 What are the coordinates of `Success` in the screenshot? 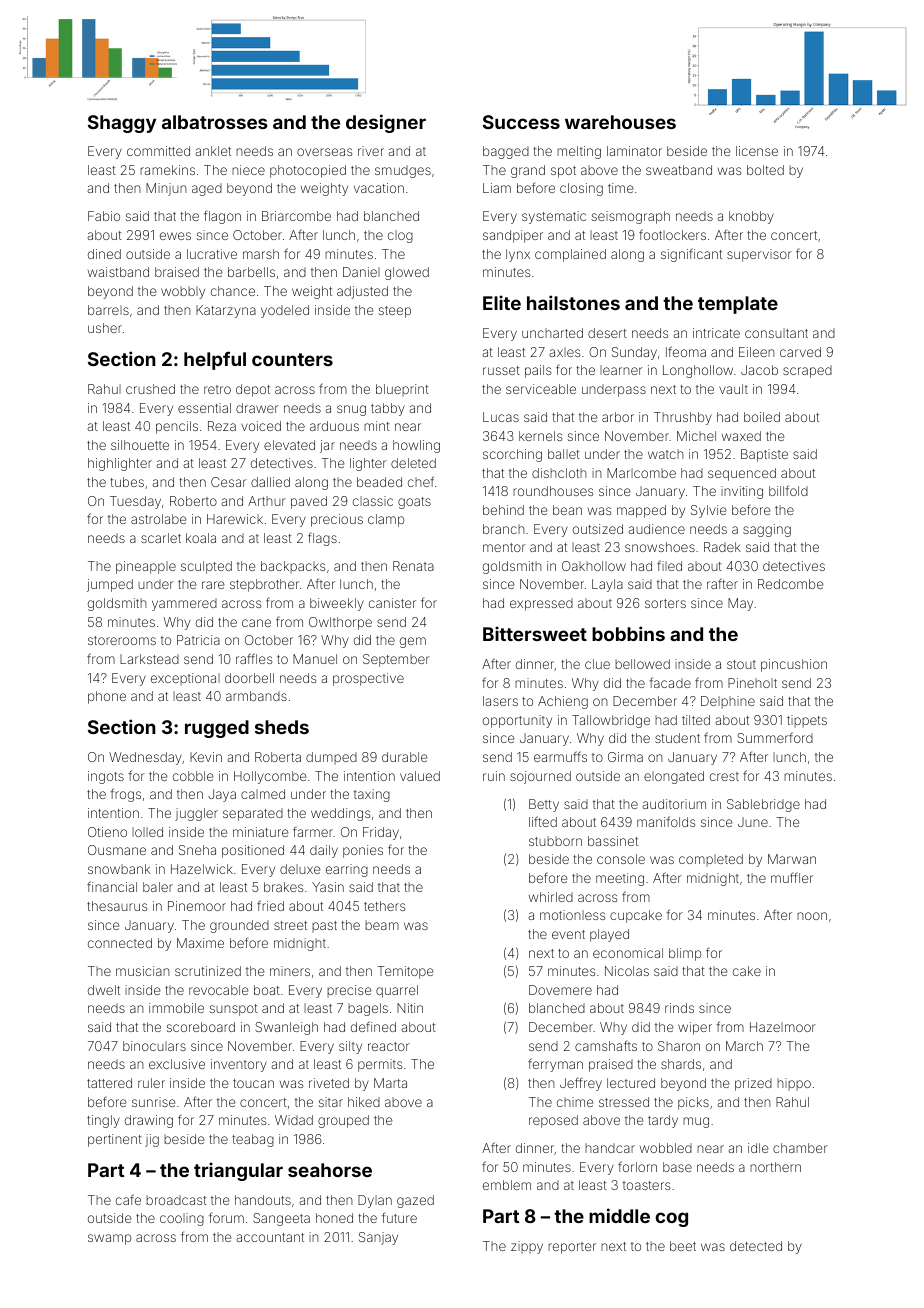 It's located at (521, 122).
